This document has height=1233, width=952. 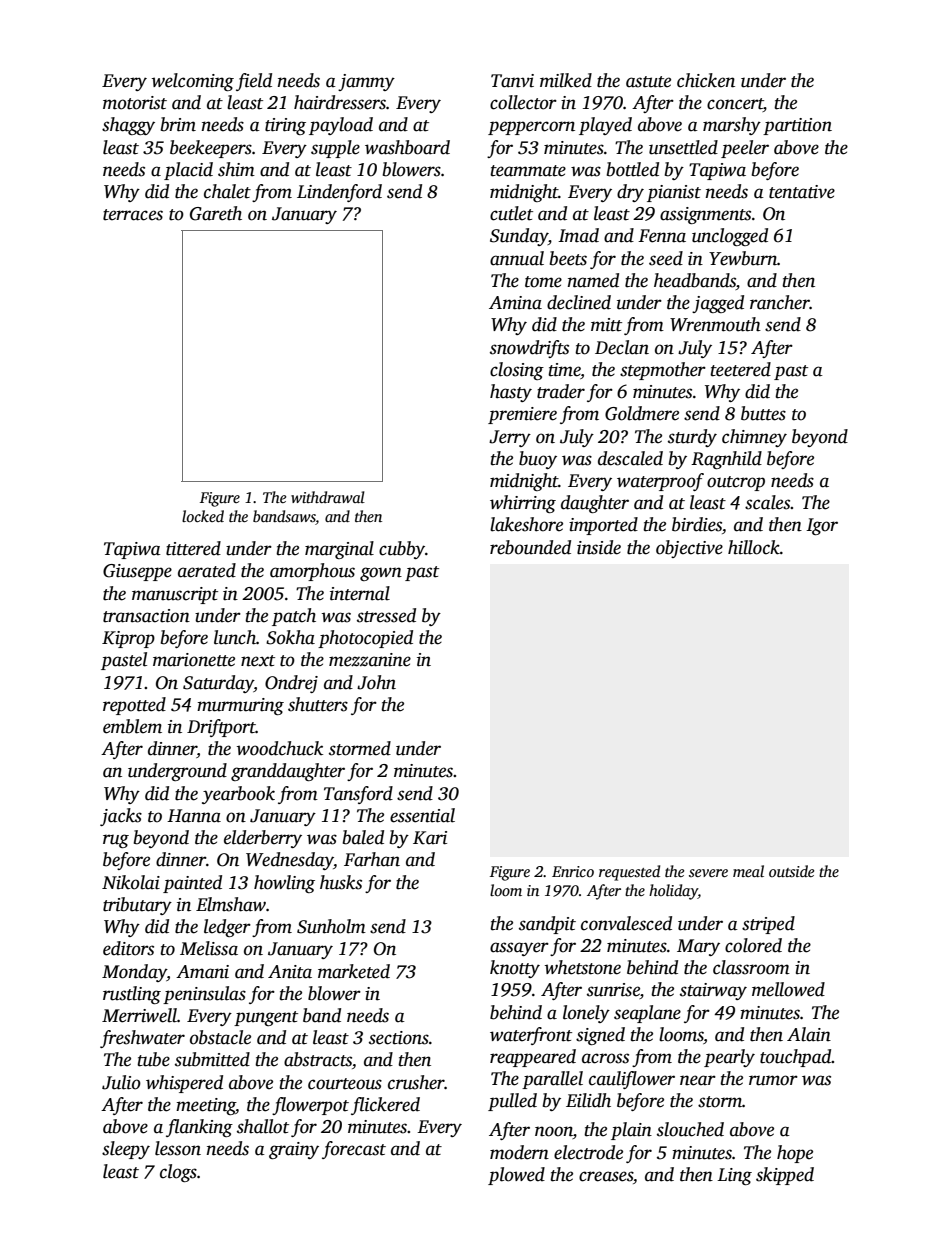 What do you see at coordinates (512, 81) in the document?
I see `Tanvi` at bounding box center [512, 81].
